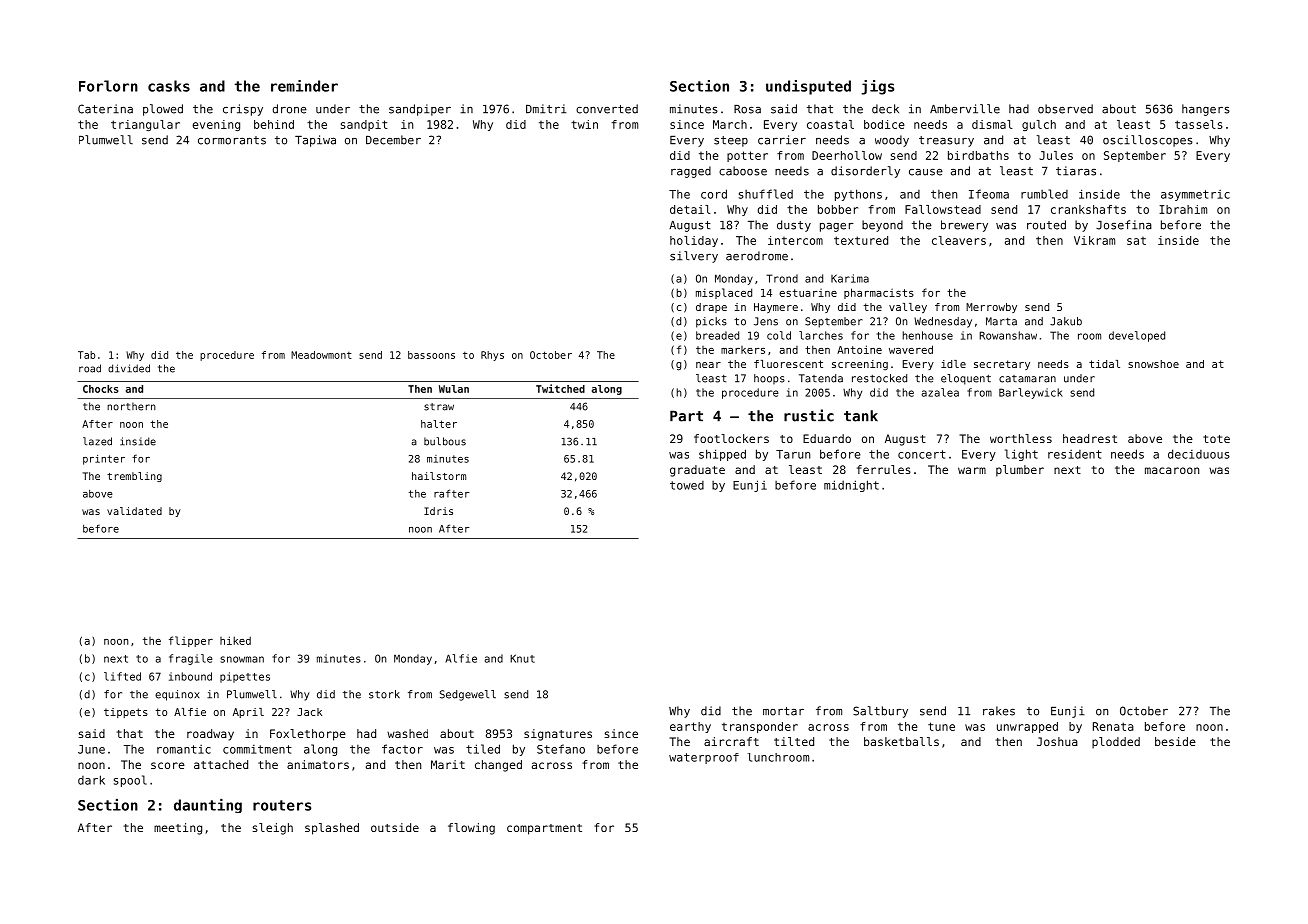  What do you see at coordinates (1116, 743) in the document?
I see `plodded` at bounding box center [1116, 743].
